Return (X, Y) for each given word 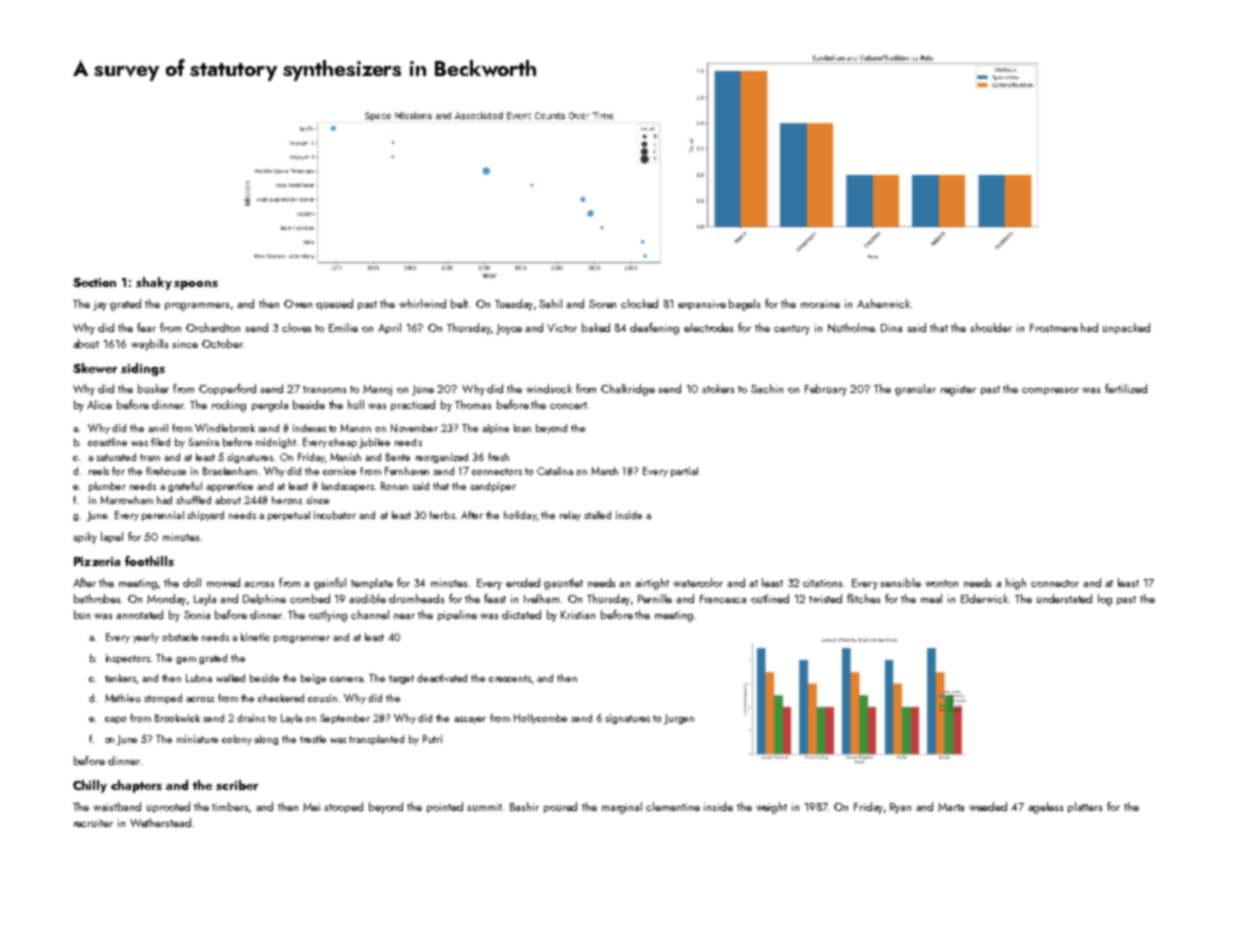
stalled (597, 515)
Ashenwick (883, 303)
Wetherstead (160, 822)
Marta (951, 807)
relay (570, 516)
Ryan (900, 808)
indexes (309, 428)
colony (237, 740)
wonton (941, 583)
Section (94, 282)
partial (684, 472)
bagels (744, 305)
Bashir (524, 806)
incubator (335, 515)
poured (560, 807)
